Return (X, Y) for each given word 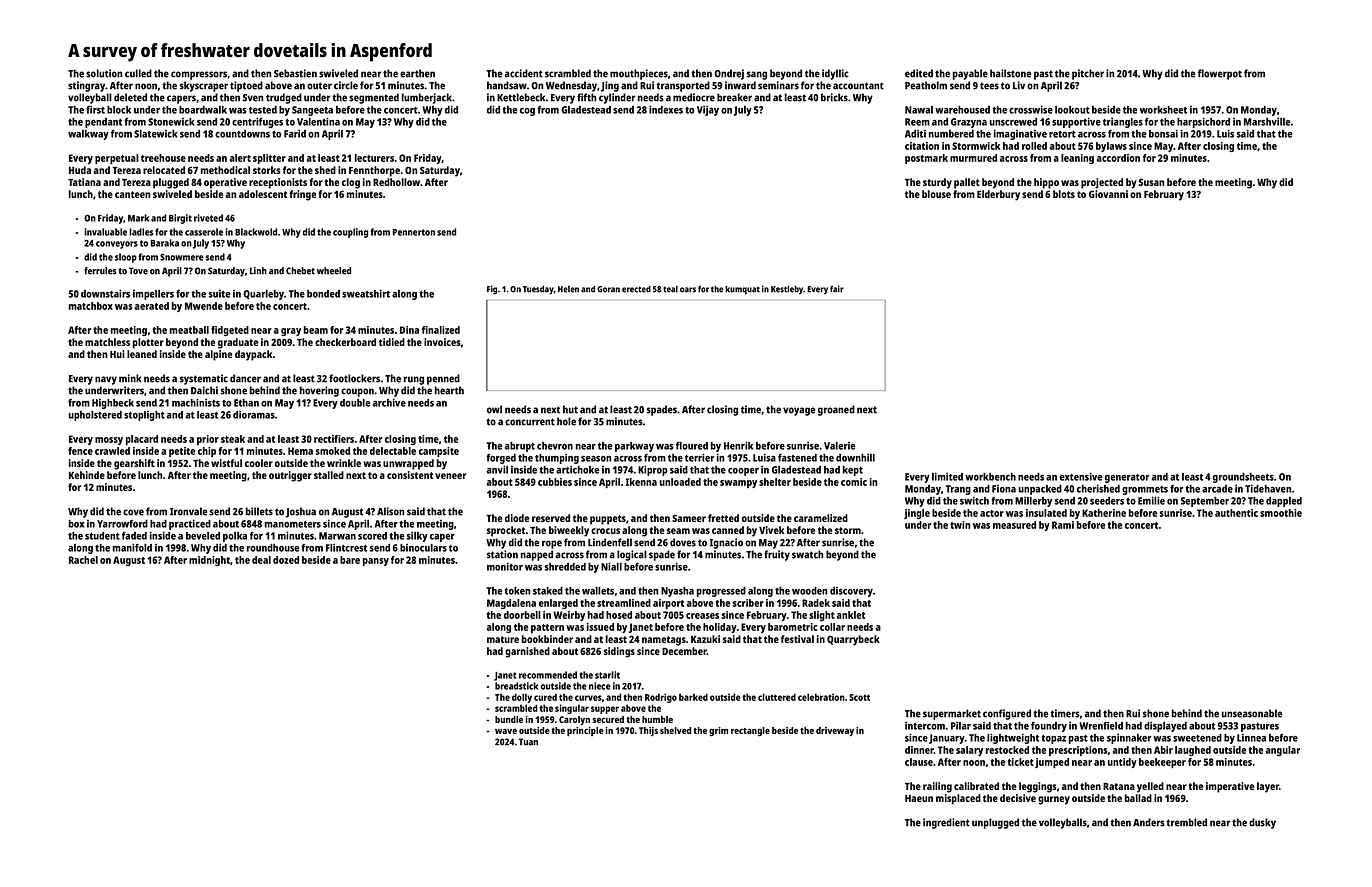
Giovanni (1108, 194)
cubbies (555, 482)
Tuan (528, 742)
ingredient (946, 823)
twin (960, 525)
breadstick (516, 686)
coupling (350, 233)
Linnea (1251, 738)
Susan (1151, 182)
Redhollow (396, 182)
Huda (80, 170)
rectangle (750, 731)
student (102, 536)
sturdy (937, 183)
